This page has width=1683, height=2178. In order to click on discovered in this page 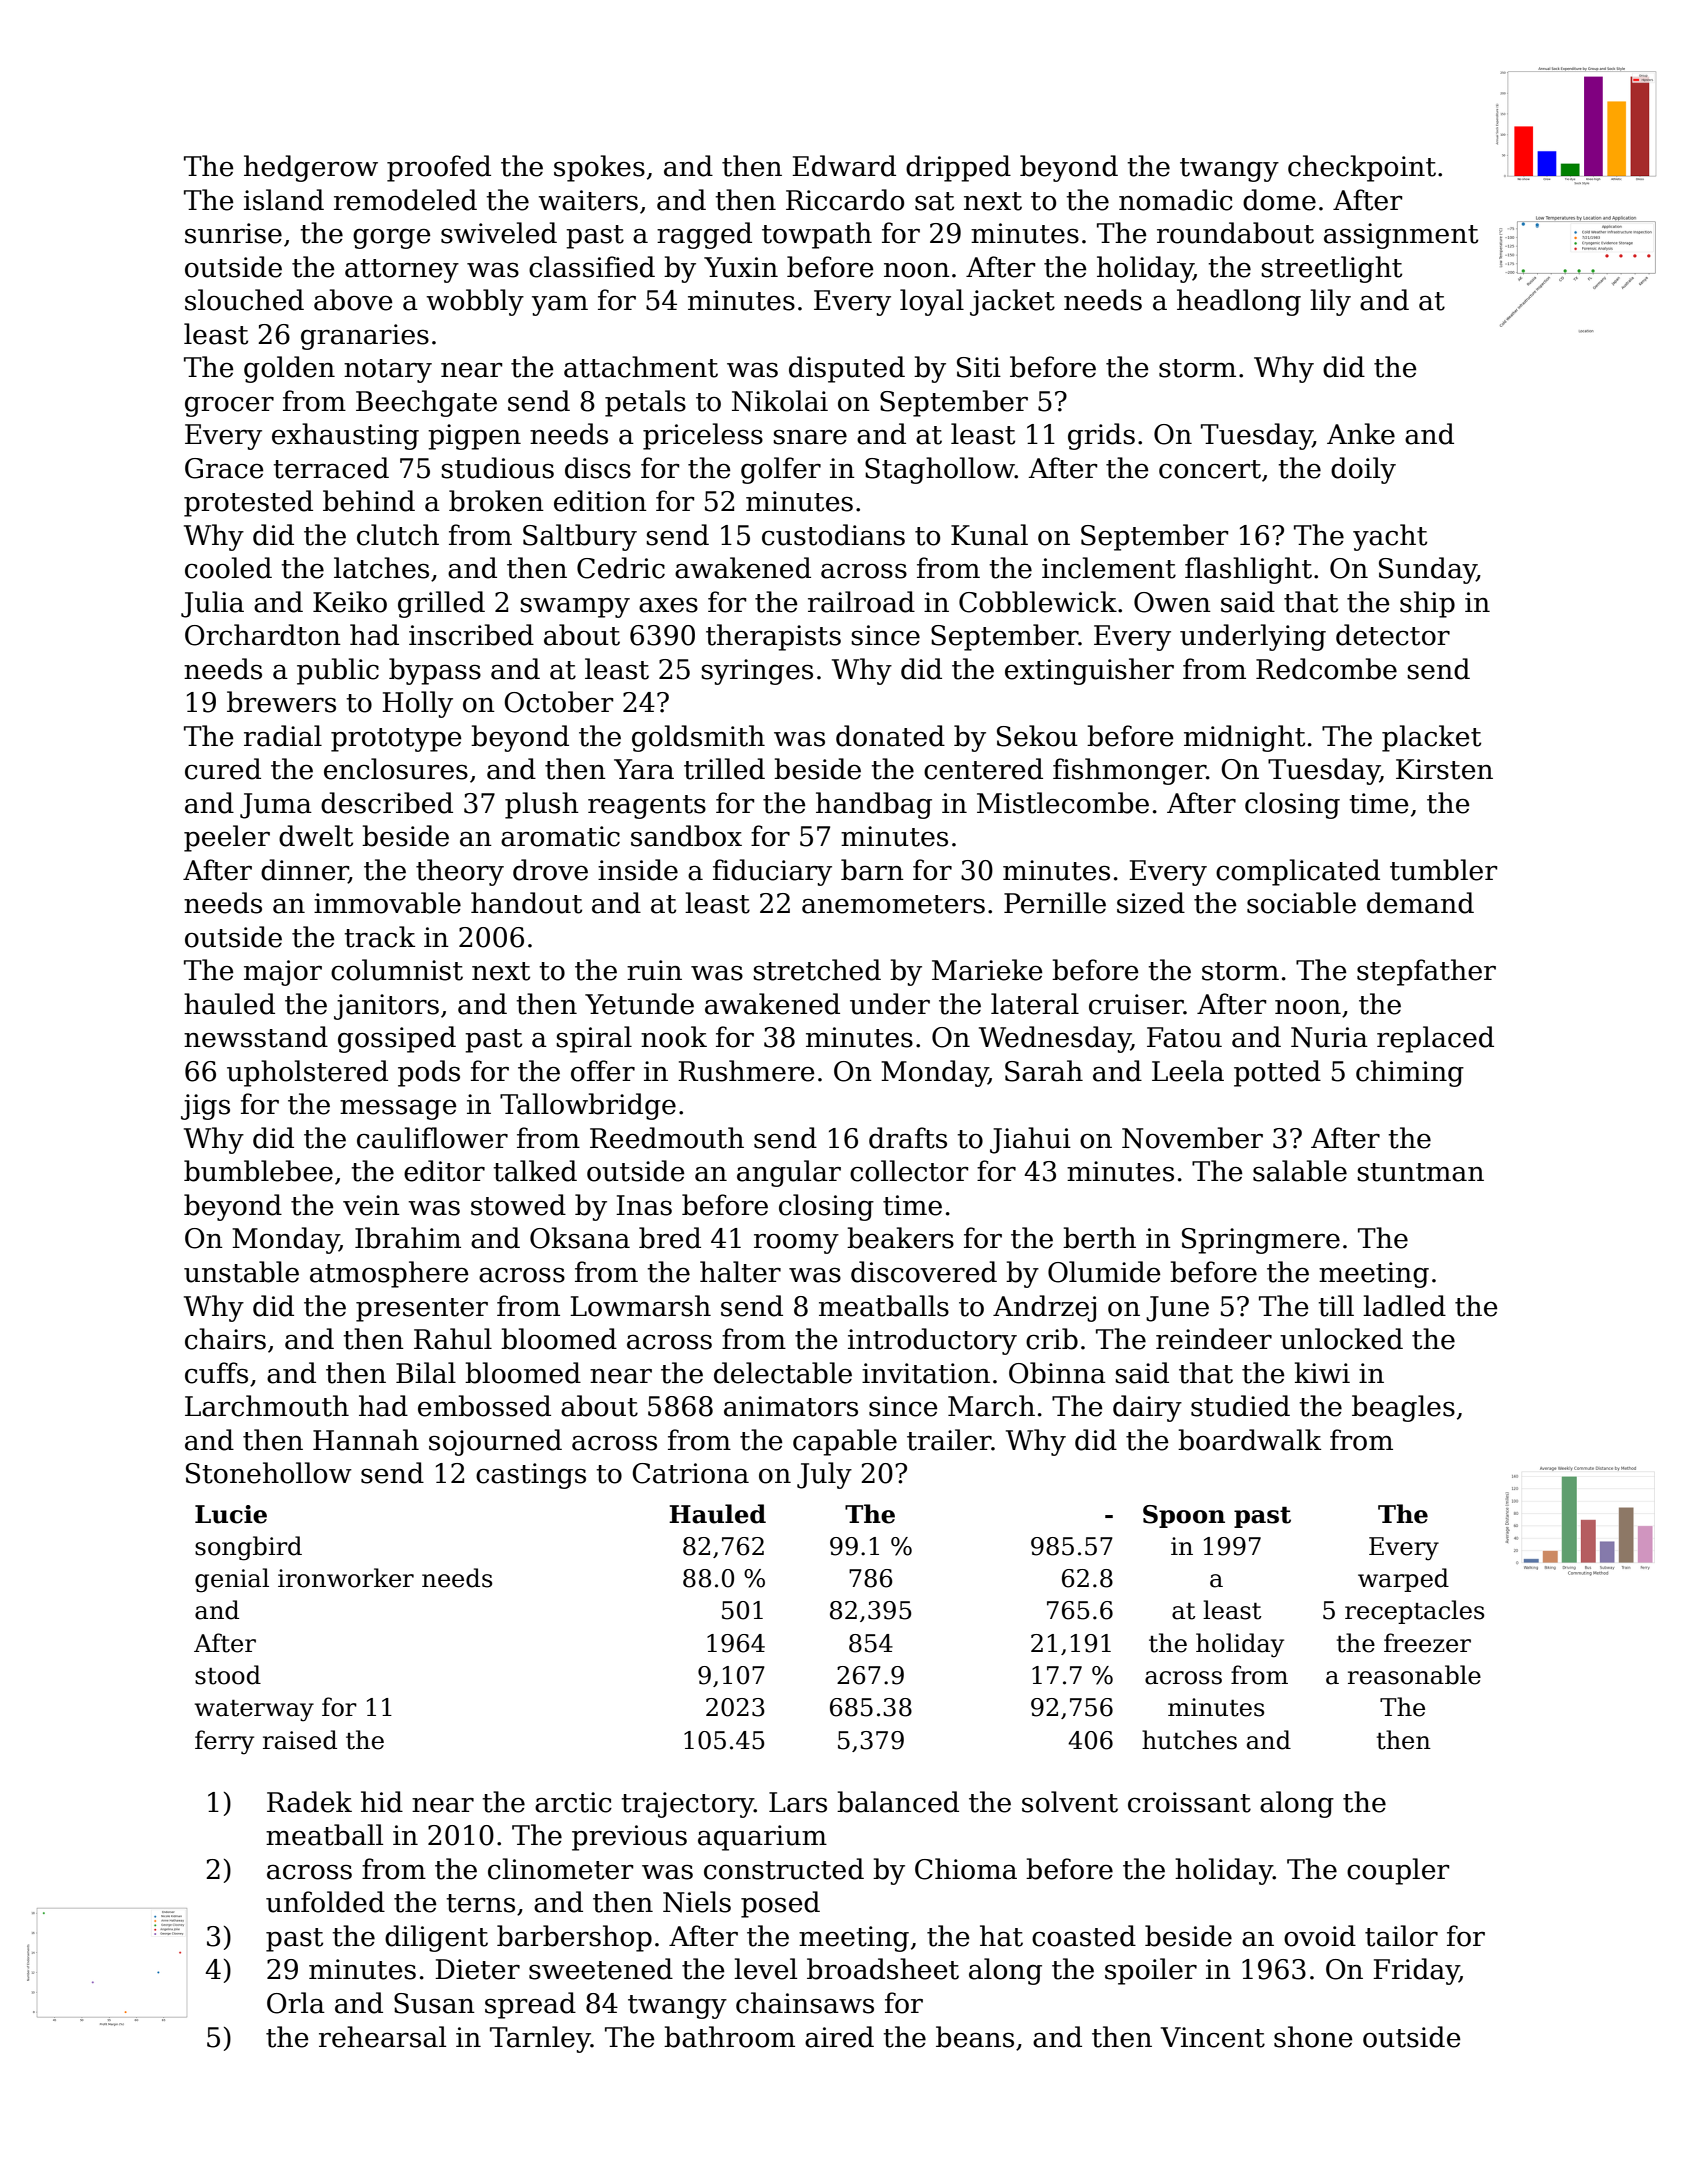, I will do `click(924, 1272)`.
